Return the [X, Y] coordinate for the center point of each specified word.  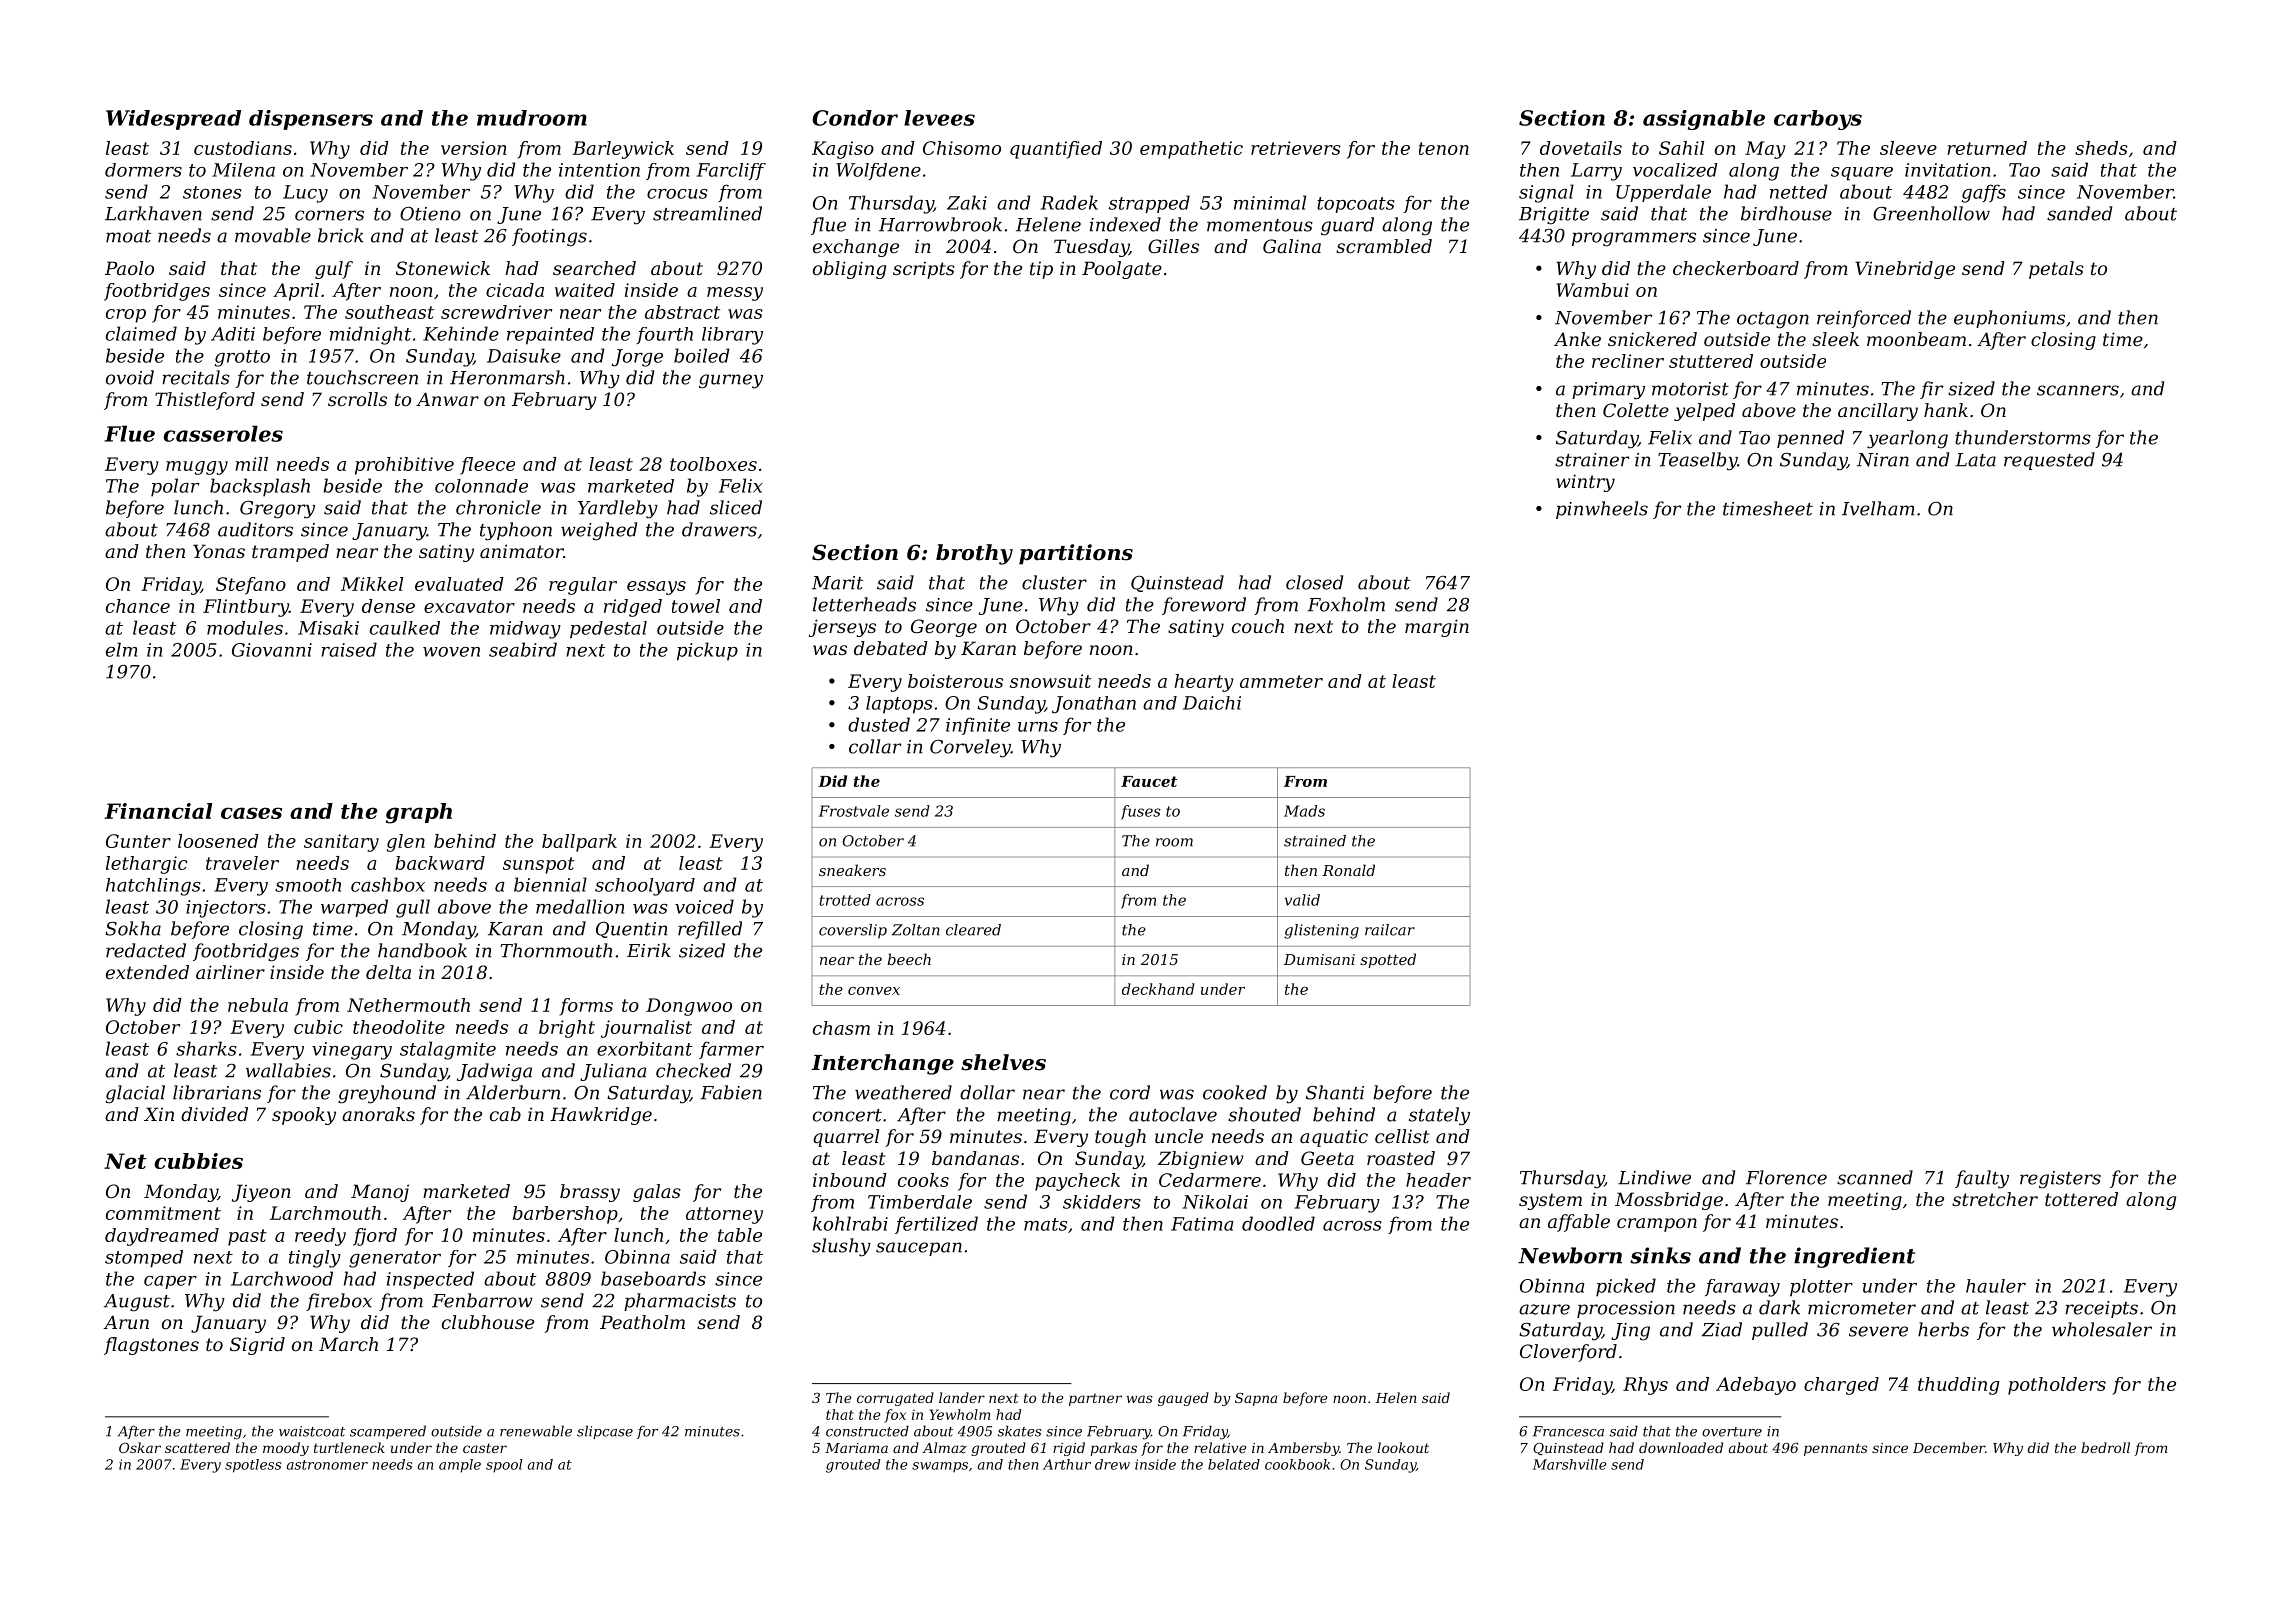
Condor [855, 118]
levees [939, 118]
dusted [879, 724]
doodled [1278, 1223]
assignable [1704, 120]
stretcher [1995, 1199]
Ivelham [1878, 508]
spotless [253, 1466]
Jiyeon [261, 1193]
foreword [1204, 606]
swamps [940, 1467]
